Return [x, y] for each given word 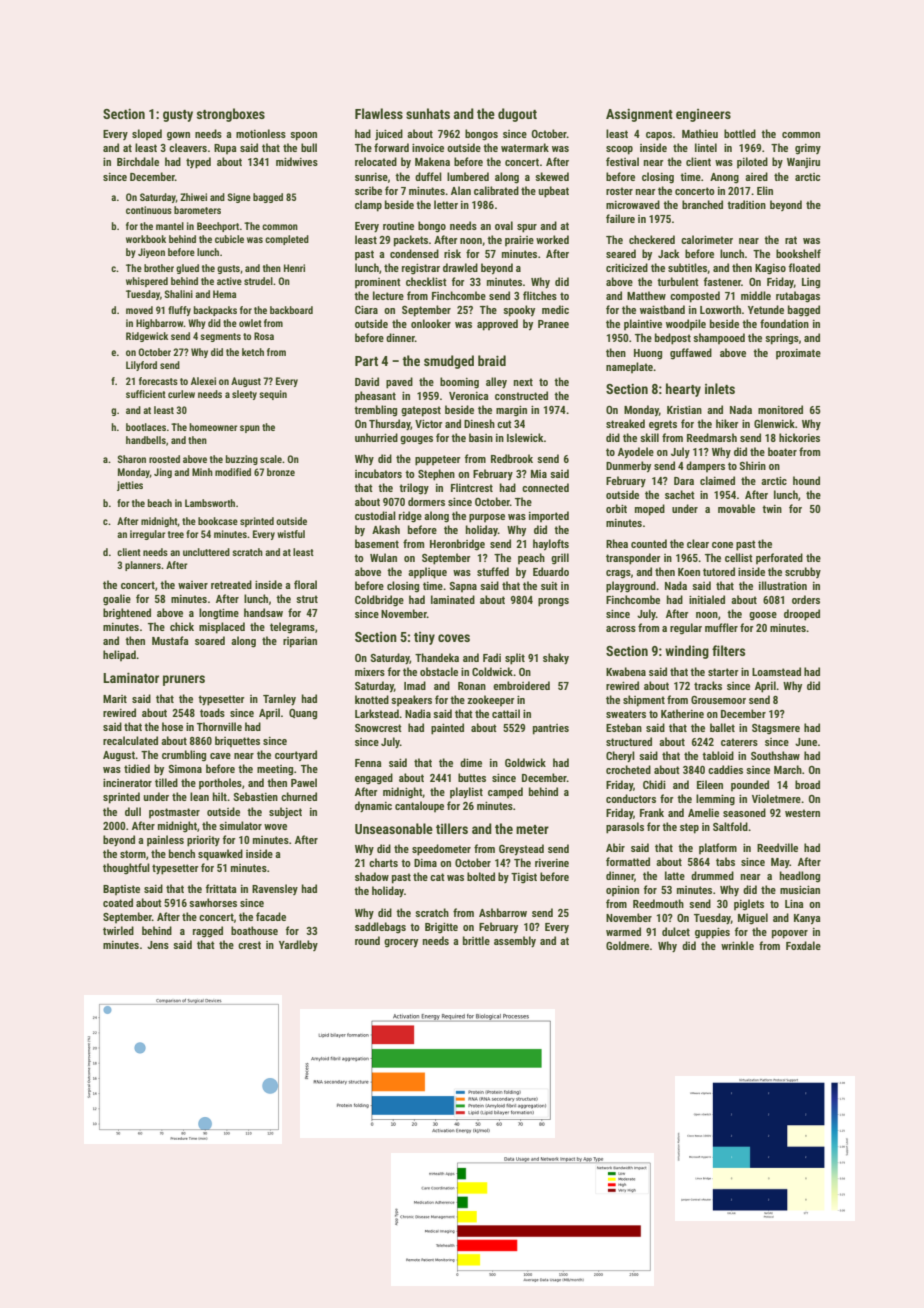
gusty [178, 116]
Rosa [264, 336]
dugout [517, 115]
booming [459, 383]
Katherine [682, 713]
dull [133, 811]
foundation [784, 323]
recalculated [130, 740]
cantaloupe [419, 806]
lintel [706, 147]
